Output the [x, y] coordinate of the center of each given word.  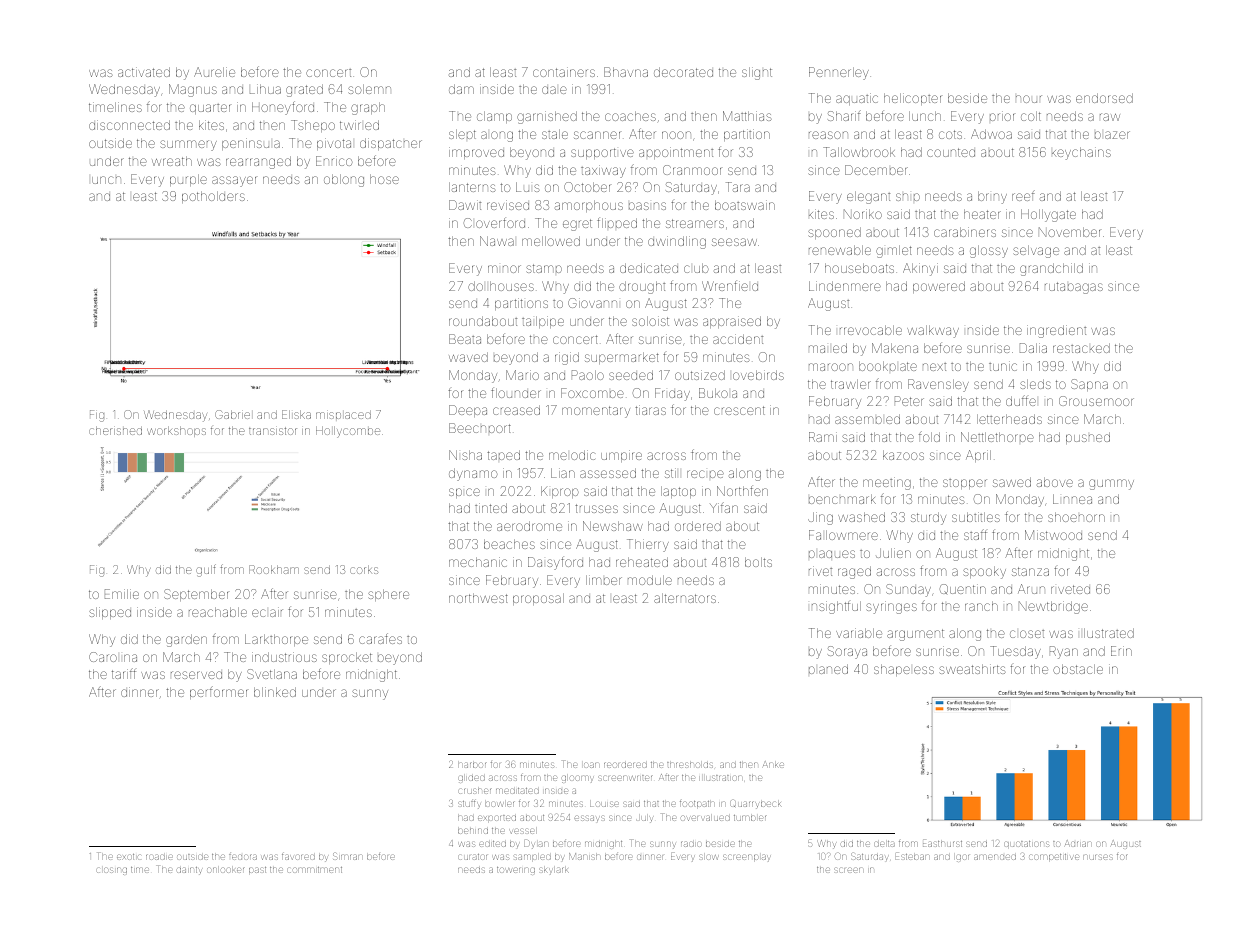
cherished [115, 430]
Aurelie [214, 72]
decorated [683, 72]
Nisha [465, 455]
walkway [933, 331]
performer [218, 692]
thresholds [690, 765]
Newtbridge [1053, 607]
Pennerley [839, 73]
